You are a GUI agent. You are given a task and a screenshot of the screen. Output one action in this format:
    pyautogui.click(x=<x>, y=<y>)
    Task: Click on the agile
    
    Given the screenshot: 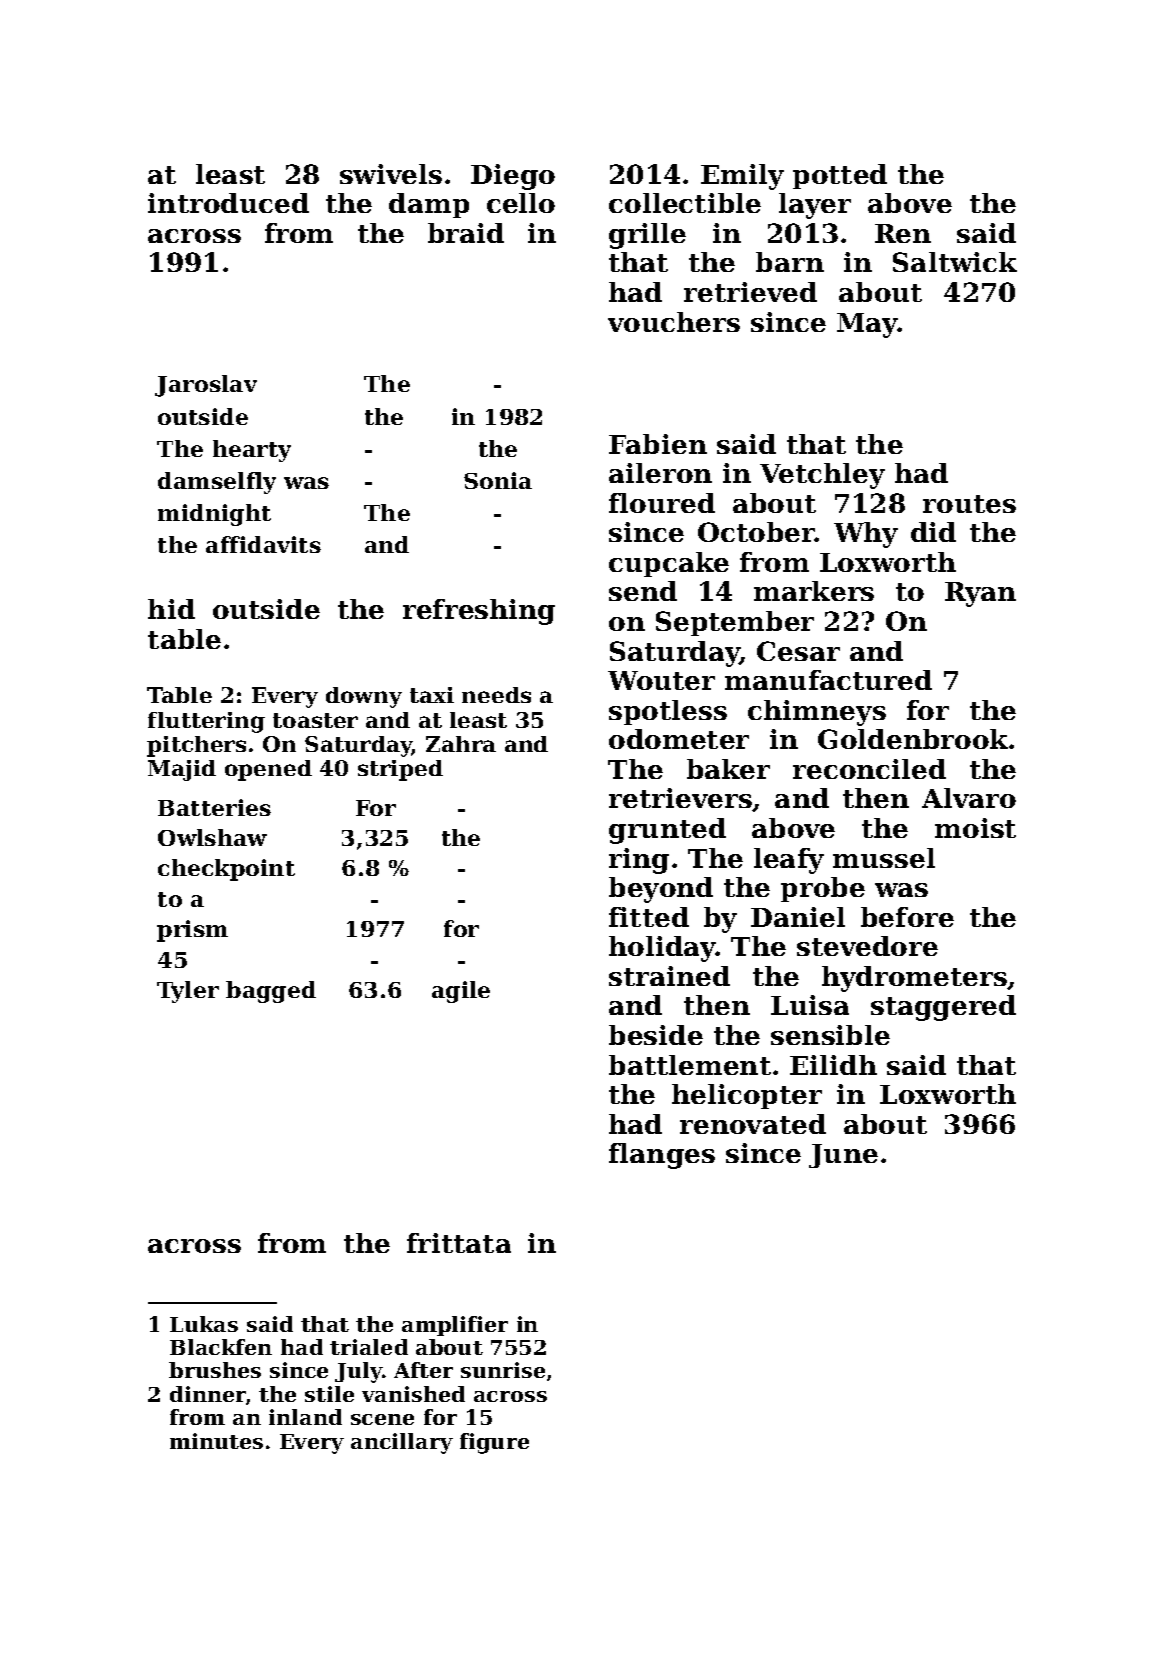 What is the action you would take?
    pyautogui.click(x=461, y=992)
